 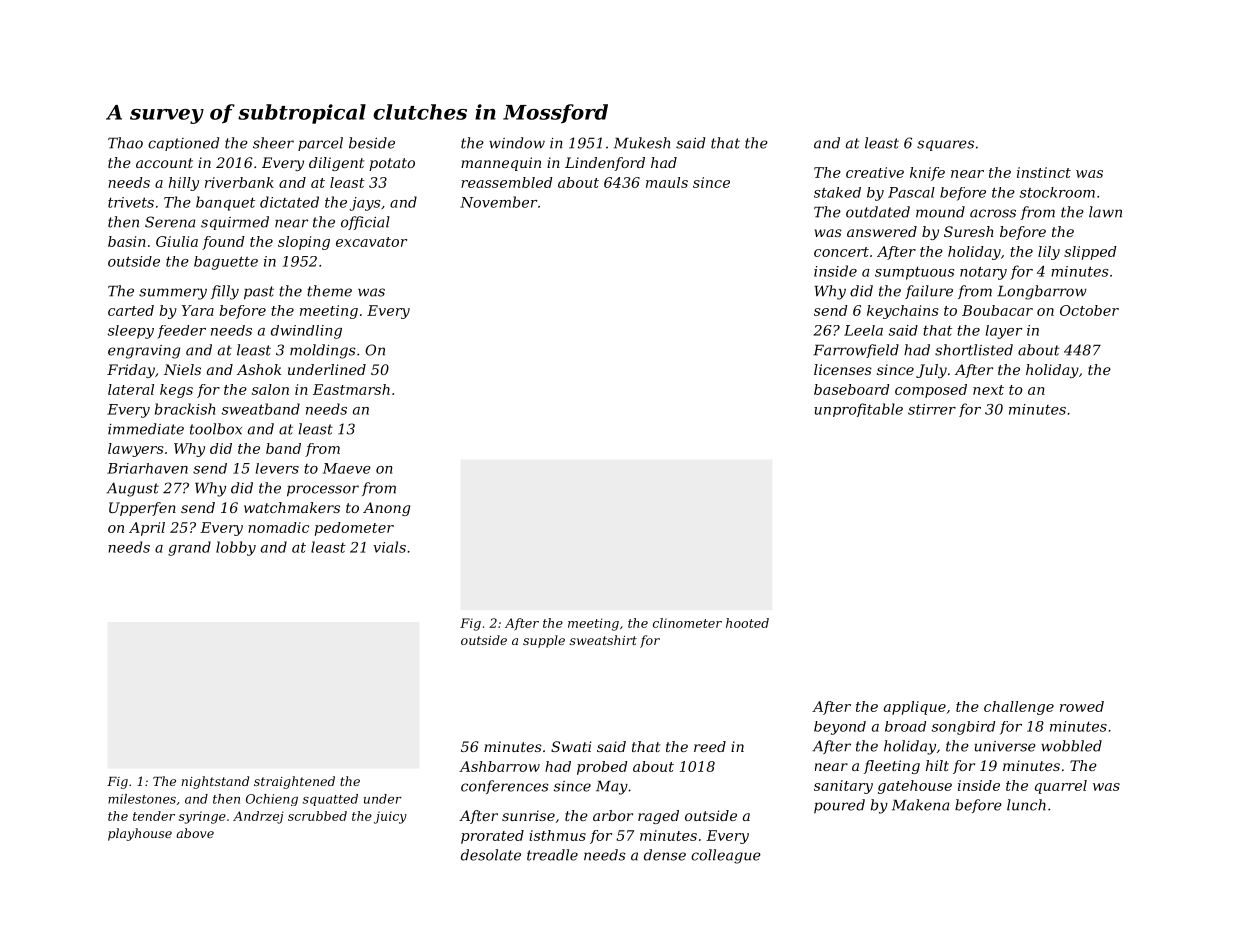 I want to click on squares, so click(x=945, y=145).
